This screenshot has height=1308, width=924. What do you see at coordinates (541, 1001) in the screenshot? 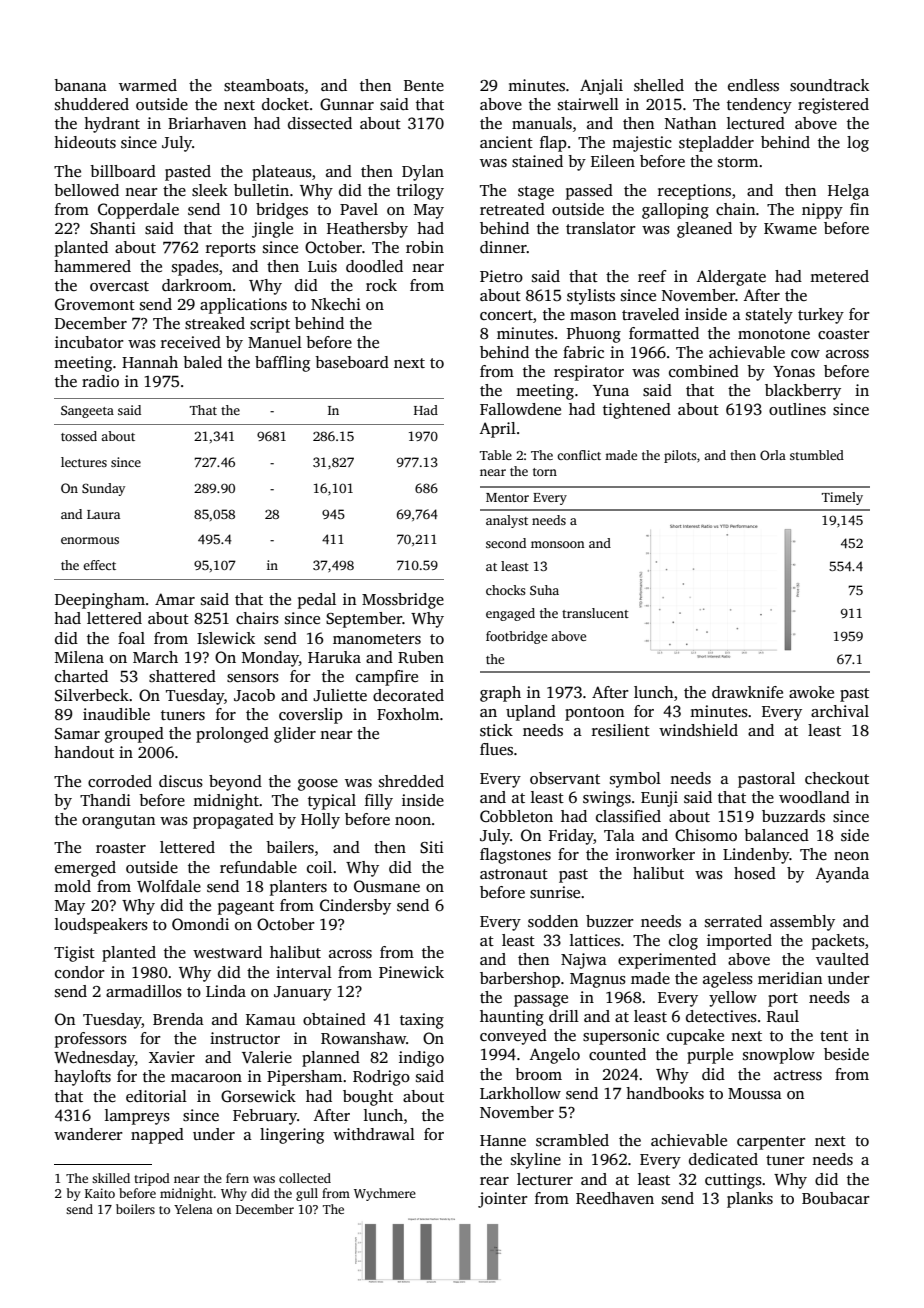
I see `passage` at bounding box center [541, 1001].
